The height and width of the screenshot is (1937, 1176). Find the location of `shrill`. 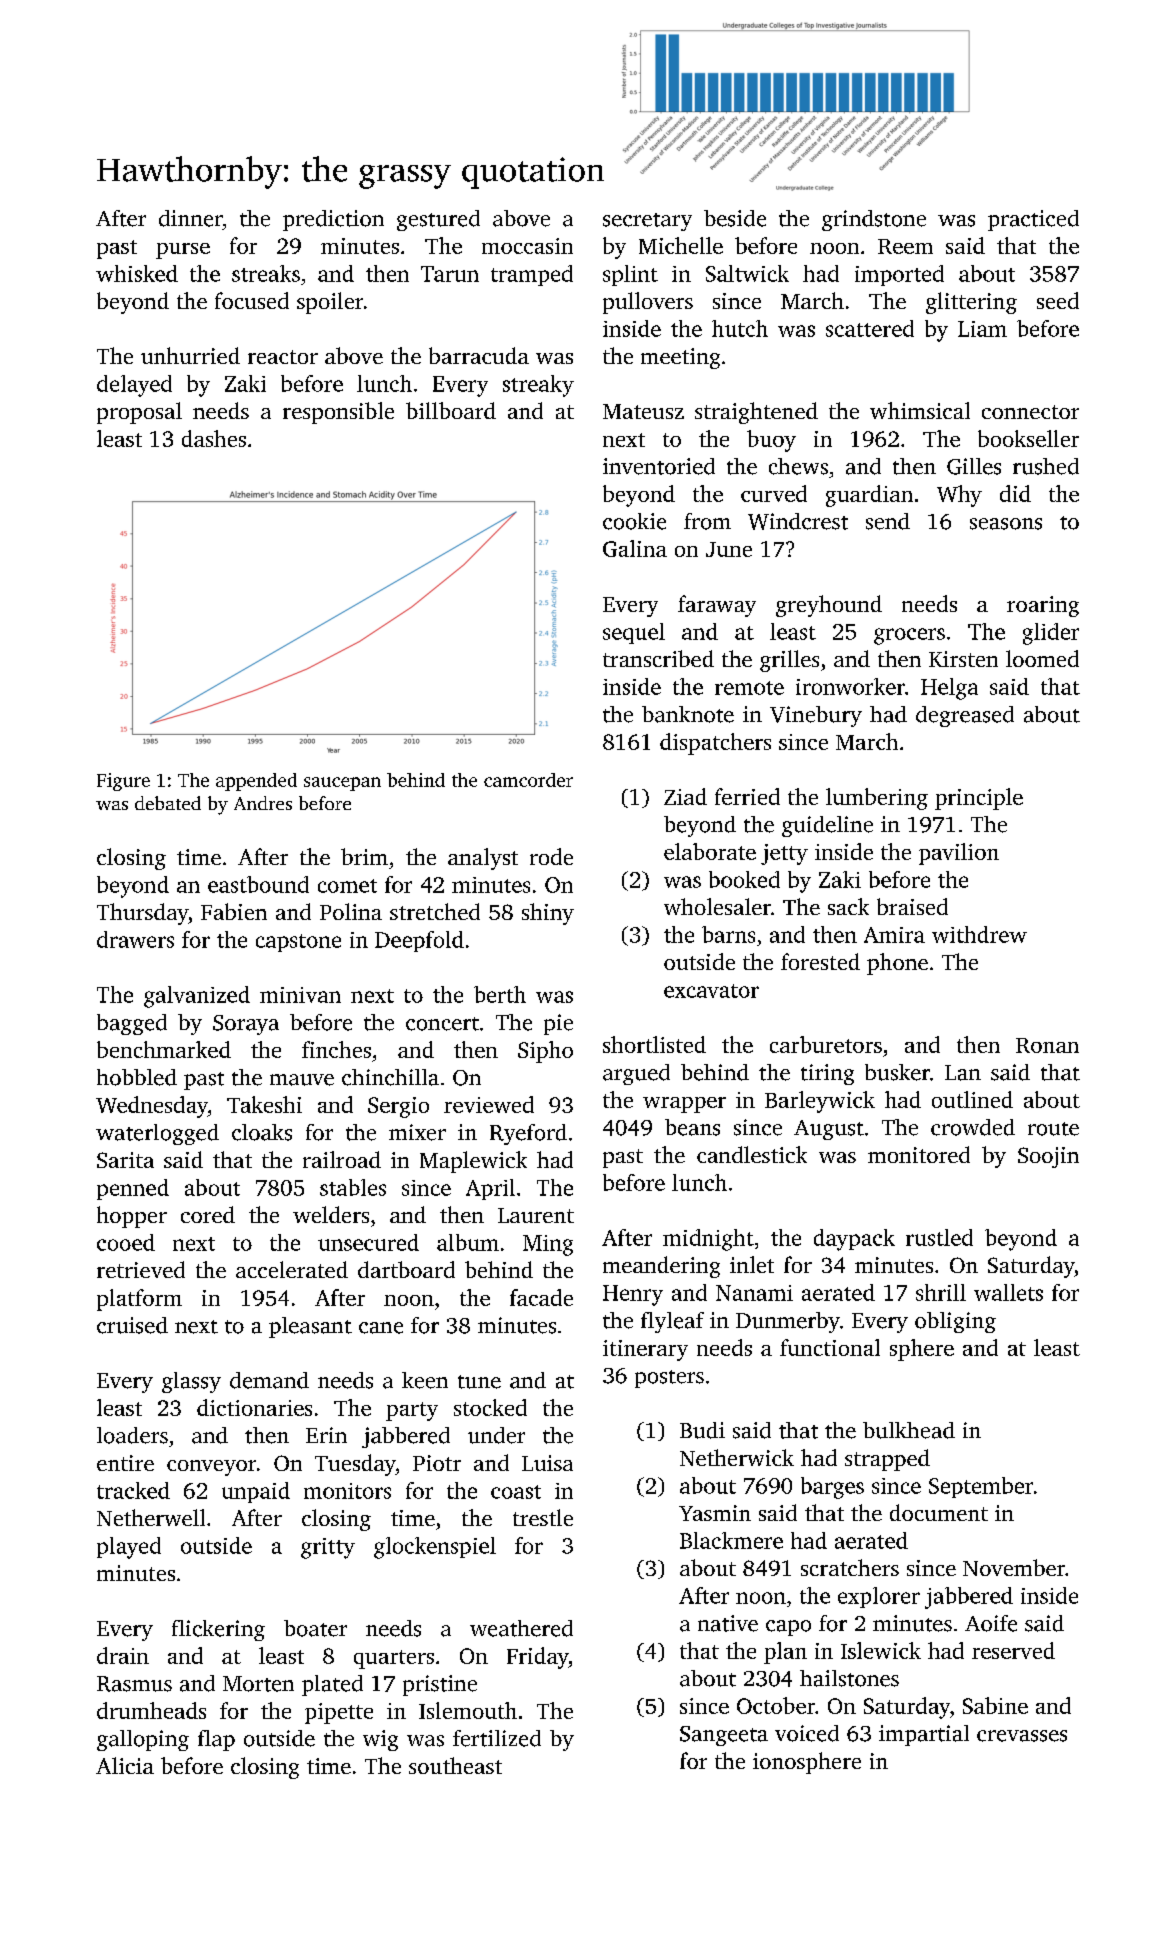

shrill is located at coordinates (941, 1292).
